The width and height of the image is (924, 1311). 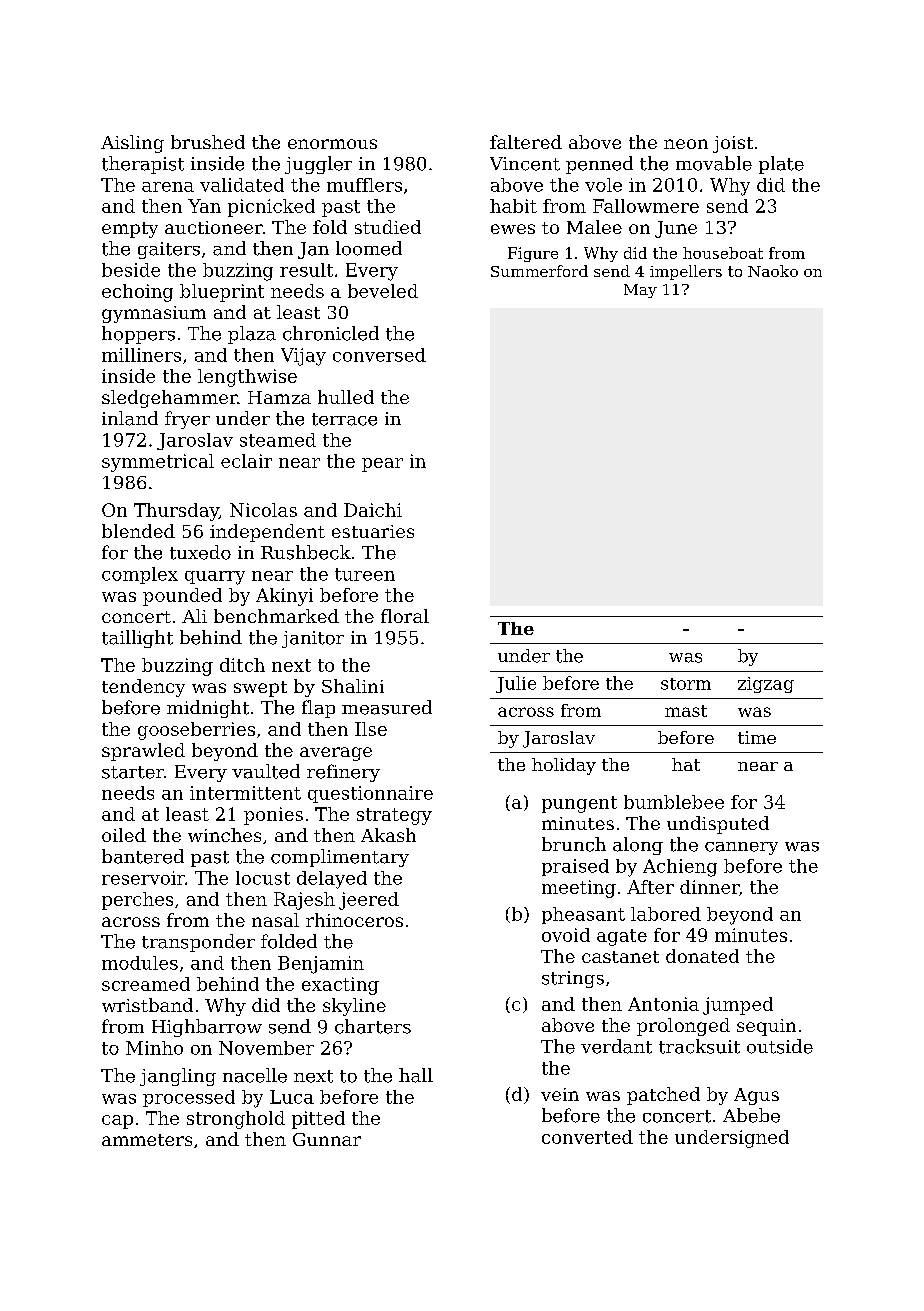 I want to click on converted, so click(x=587, y=1137).
